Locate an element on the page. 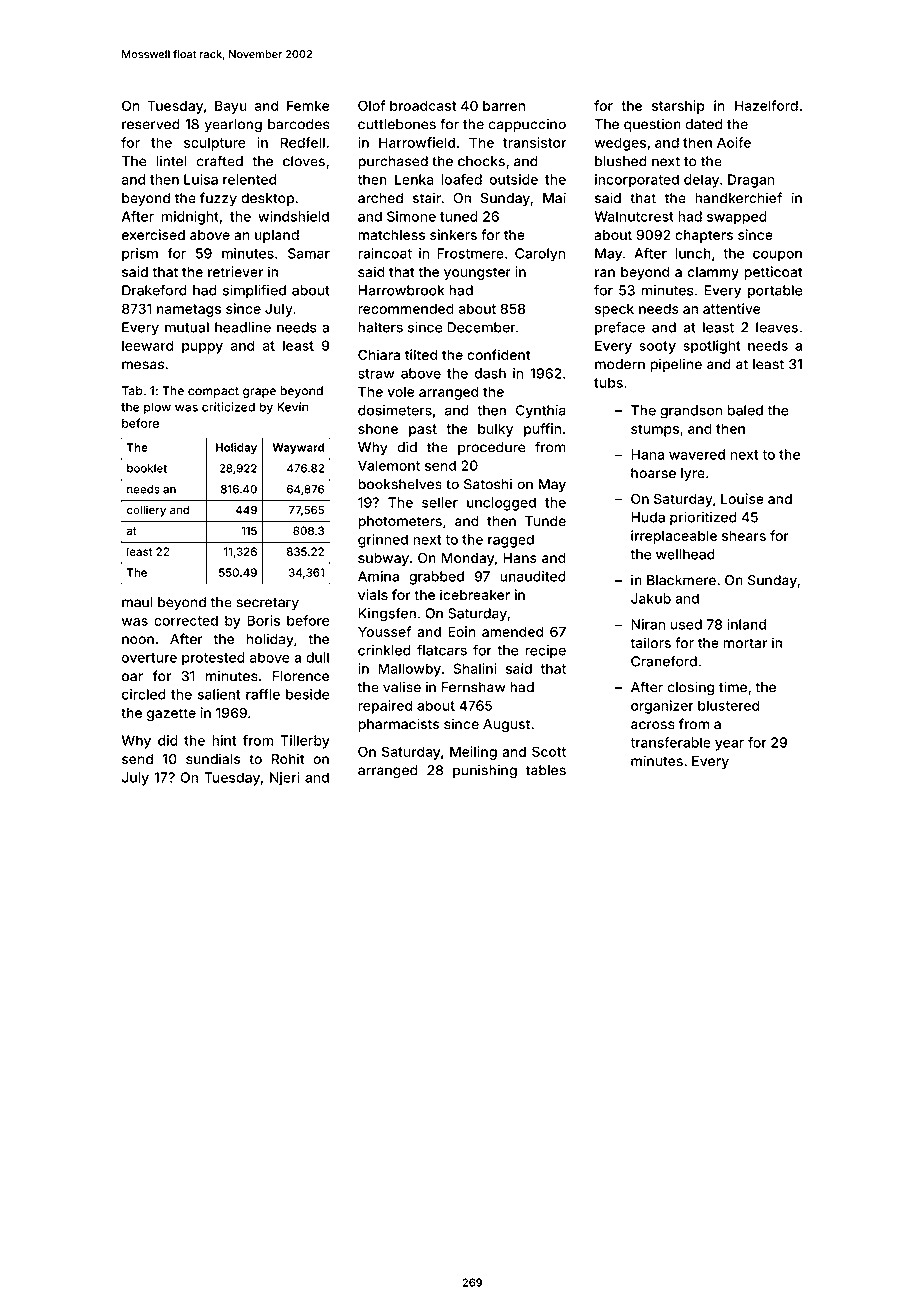  mesas is located at coordinates (143, 365).
